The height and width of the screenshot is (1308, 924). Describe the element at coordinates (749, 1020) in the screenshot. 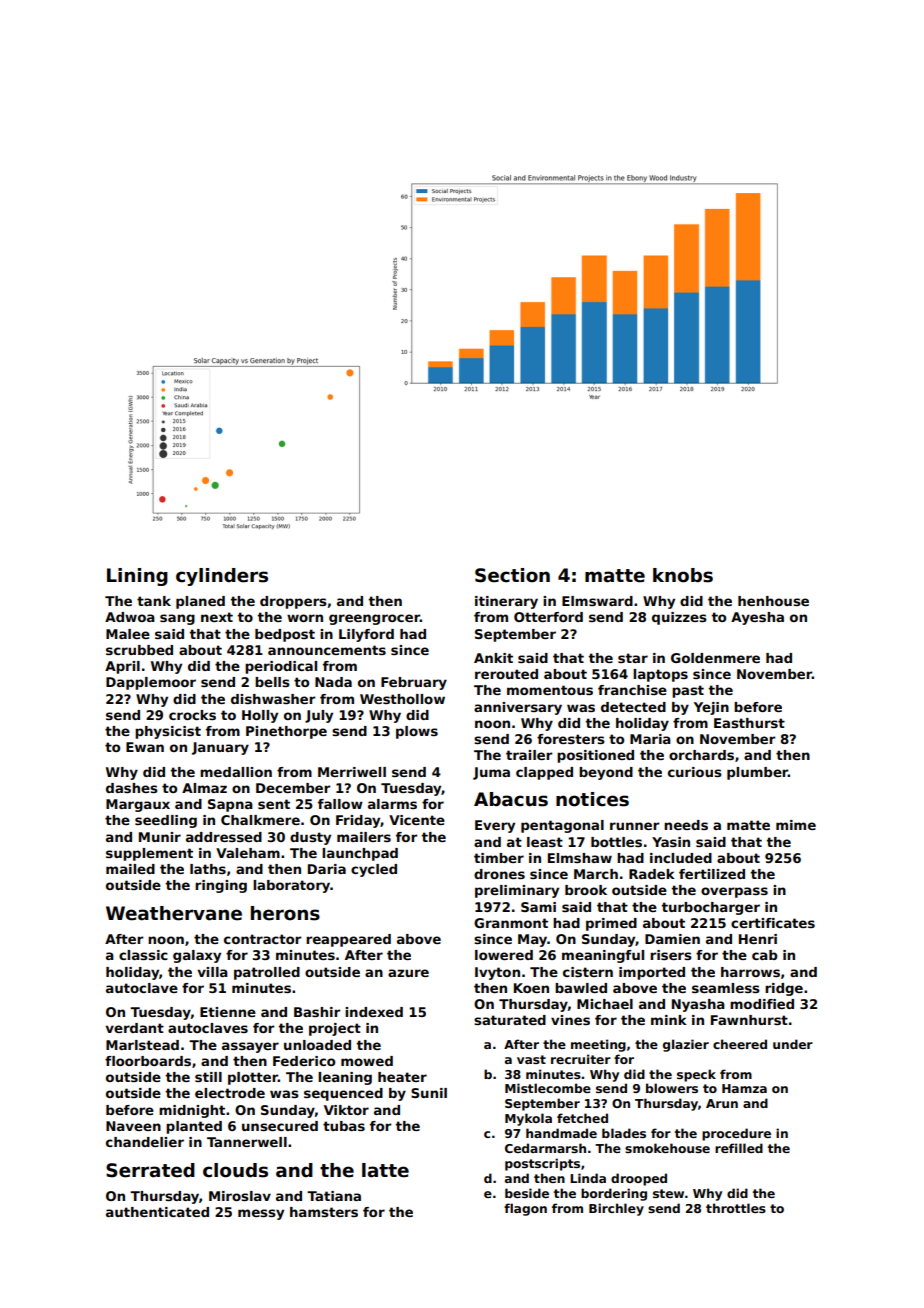

I see `Fawnhurst` at that location.
